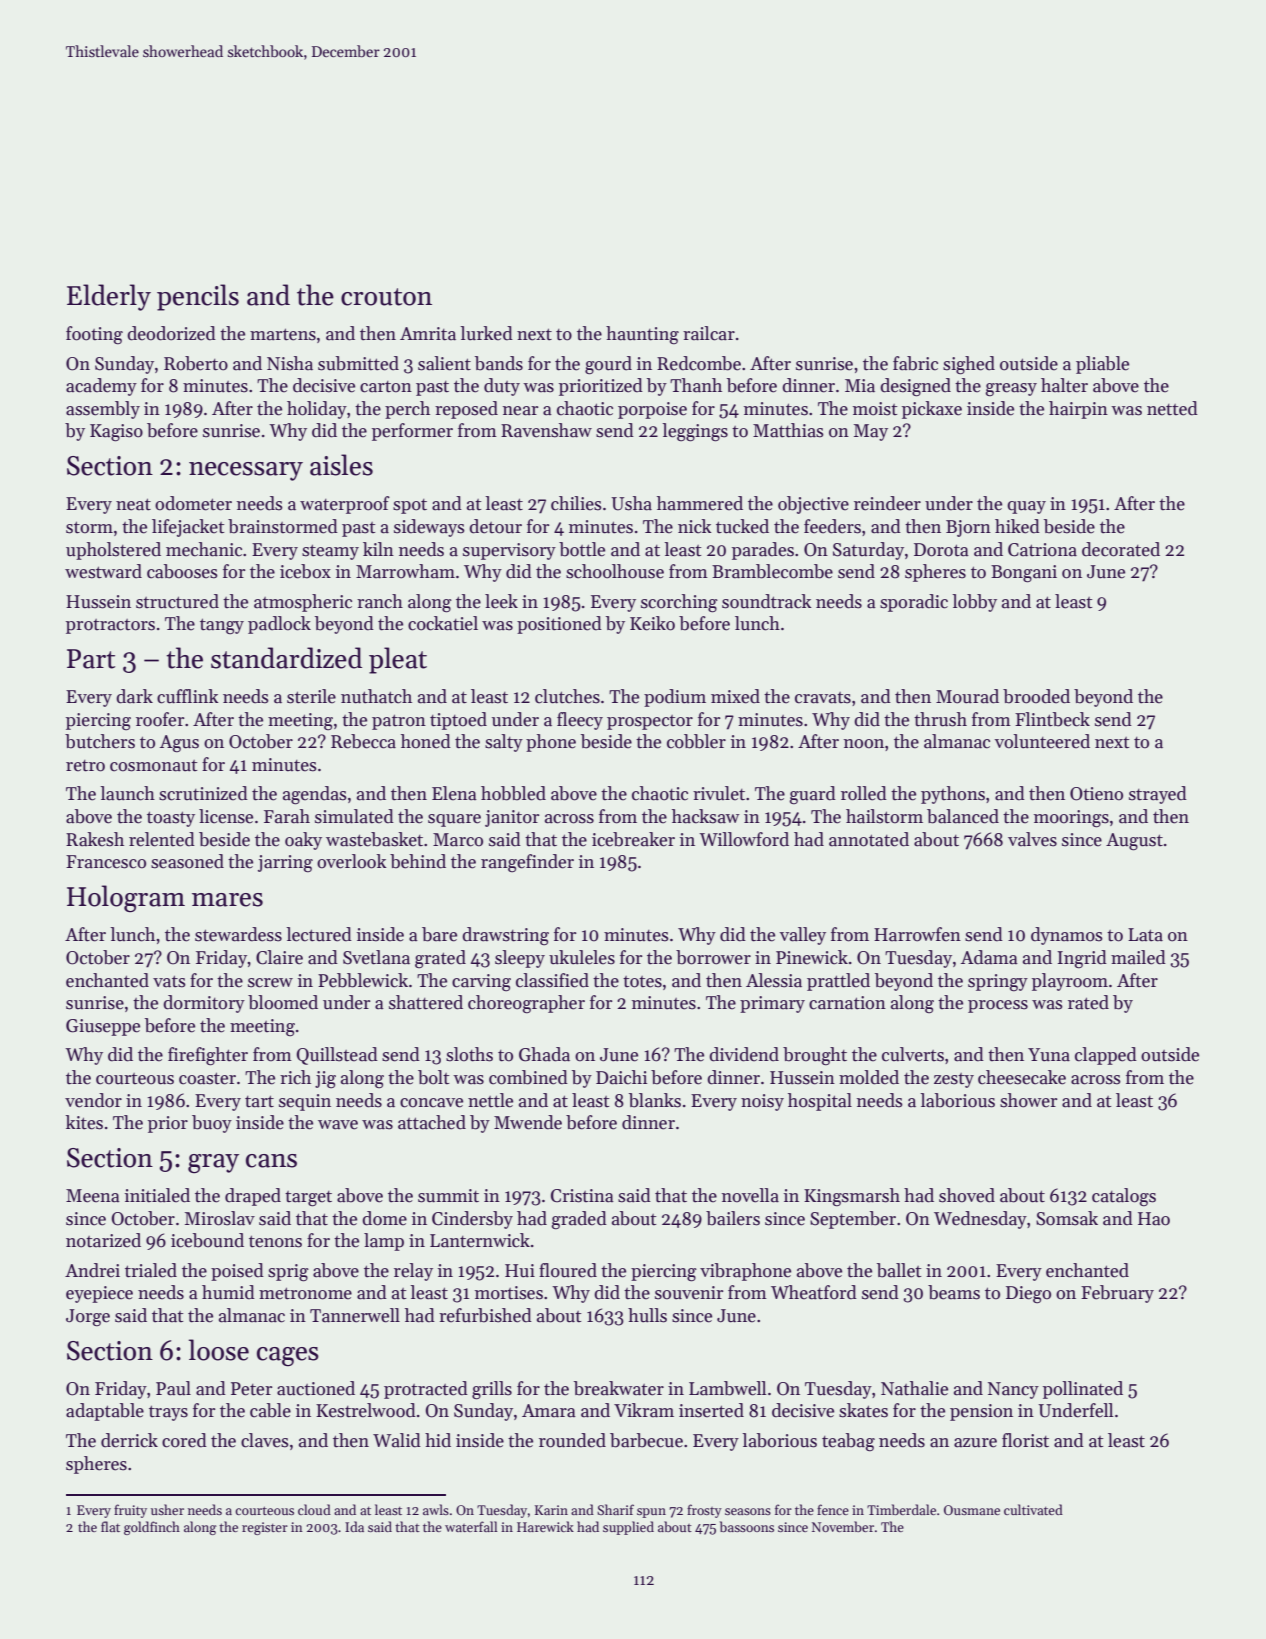 Image resolution: width=1266 pixels, height=1639 pixels. What do you see at coordinates (512, 818) in the image?
I see `janitor` at bounding box center [512, 818].
